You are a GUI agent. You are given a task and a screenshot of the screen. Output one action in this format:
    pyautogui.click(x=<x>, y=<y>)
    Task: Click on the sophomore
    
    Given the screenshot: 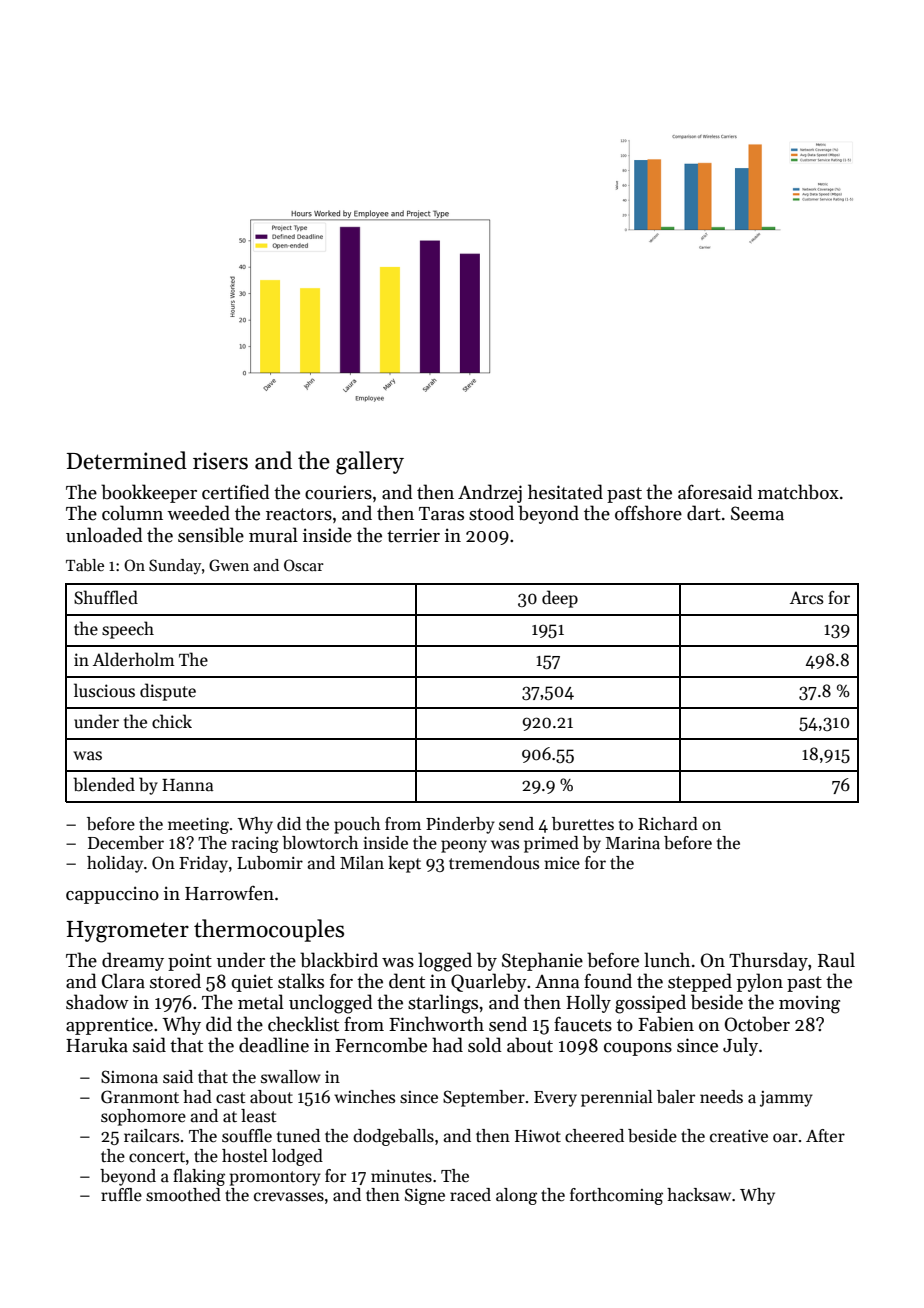 What is the action you would take?
    pyautogui.click(x=143, y=1117)
